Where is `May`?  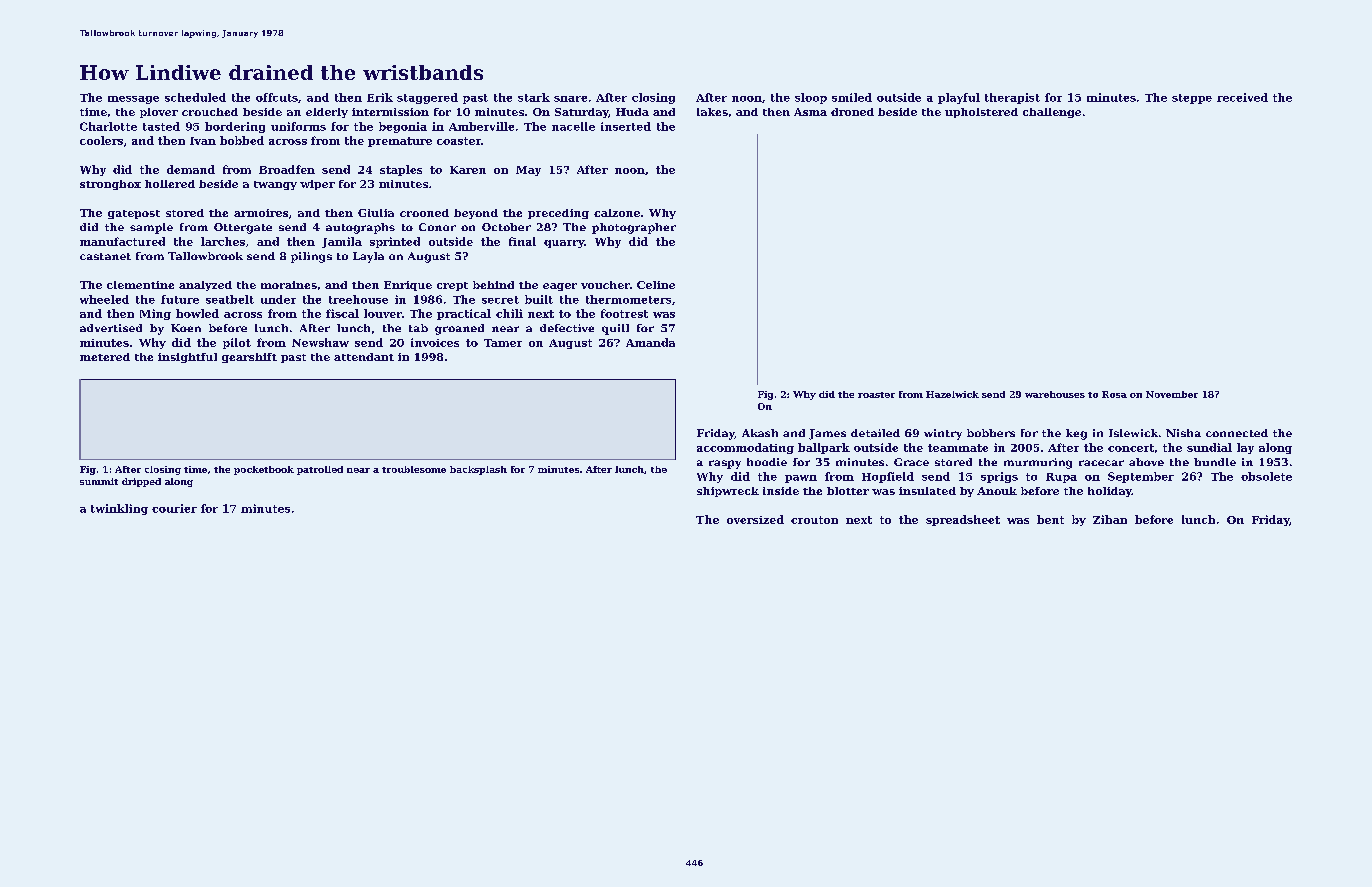 May is located at coordinates (528, 171).
